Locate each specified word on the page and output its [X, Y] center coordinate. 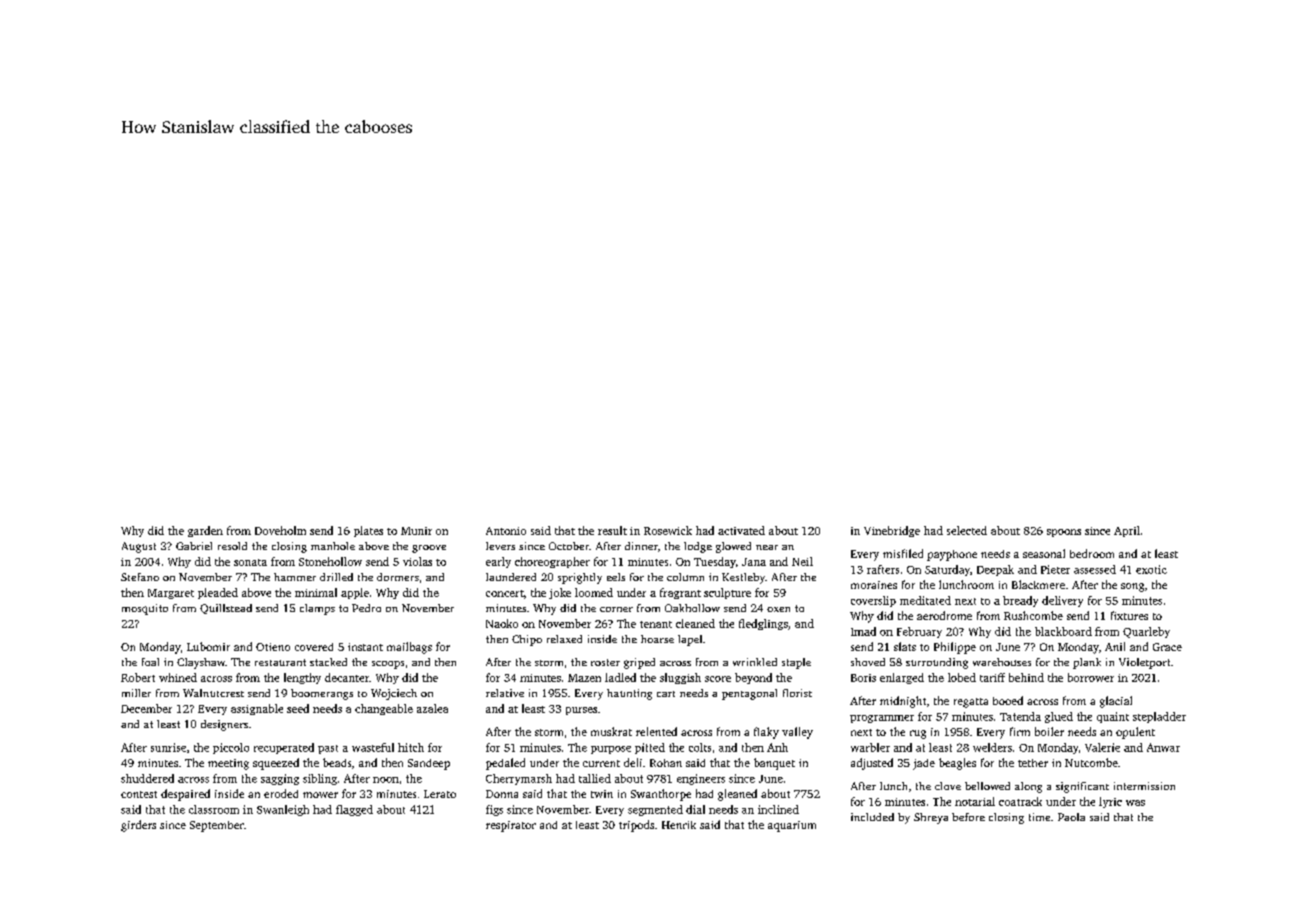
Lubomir [208, 646]
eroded [281, 793]
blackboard [1063, 631]
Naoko [502, 623]
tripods [636, 826]
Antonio [506, 531]
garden [205, 531]
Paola [1071, 817]
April [1127, 531]
